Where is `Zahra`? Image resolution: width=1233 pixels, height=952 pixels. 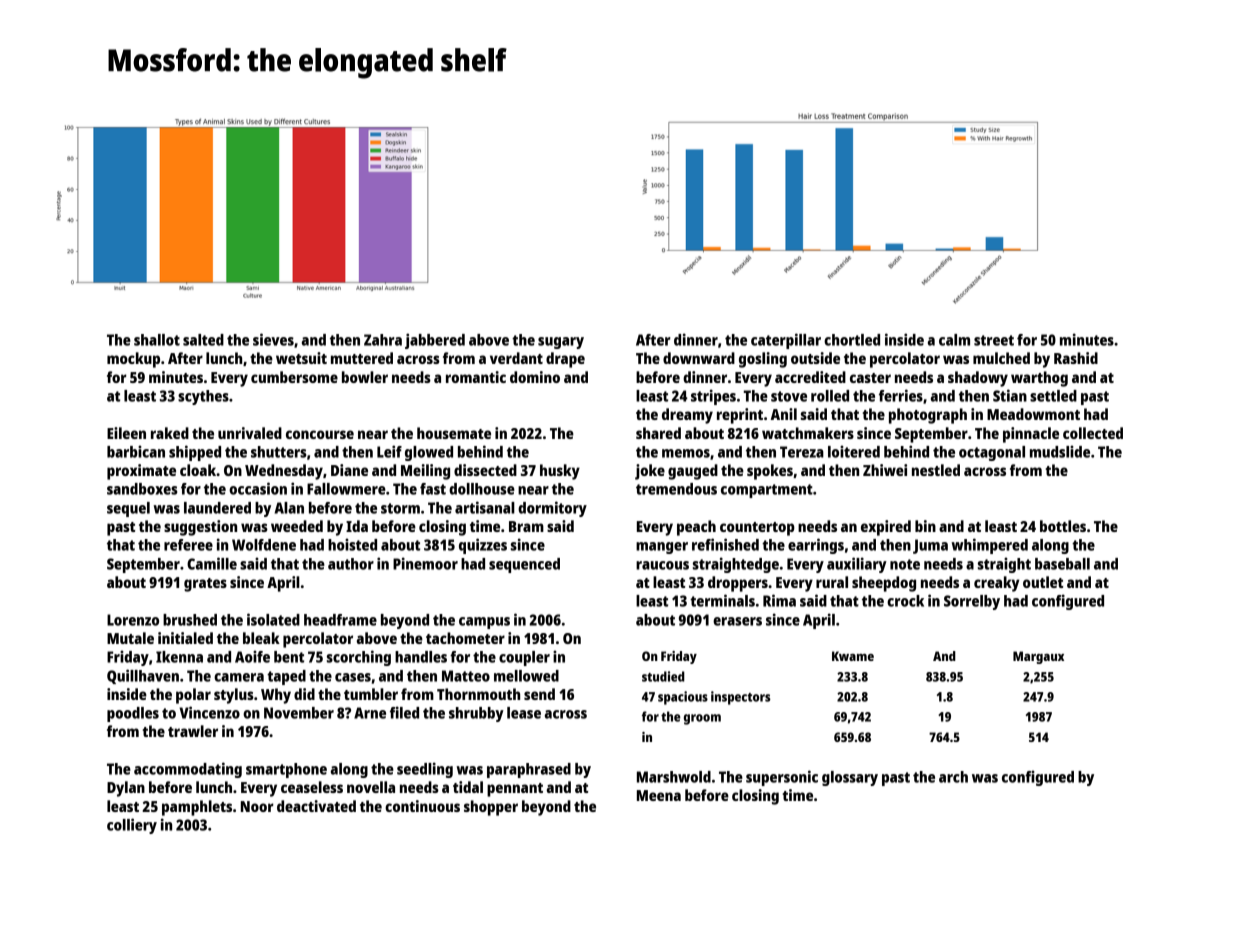 Zahra is located at coordinates (383, 340).
